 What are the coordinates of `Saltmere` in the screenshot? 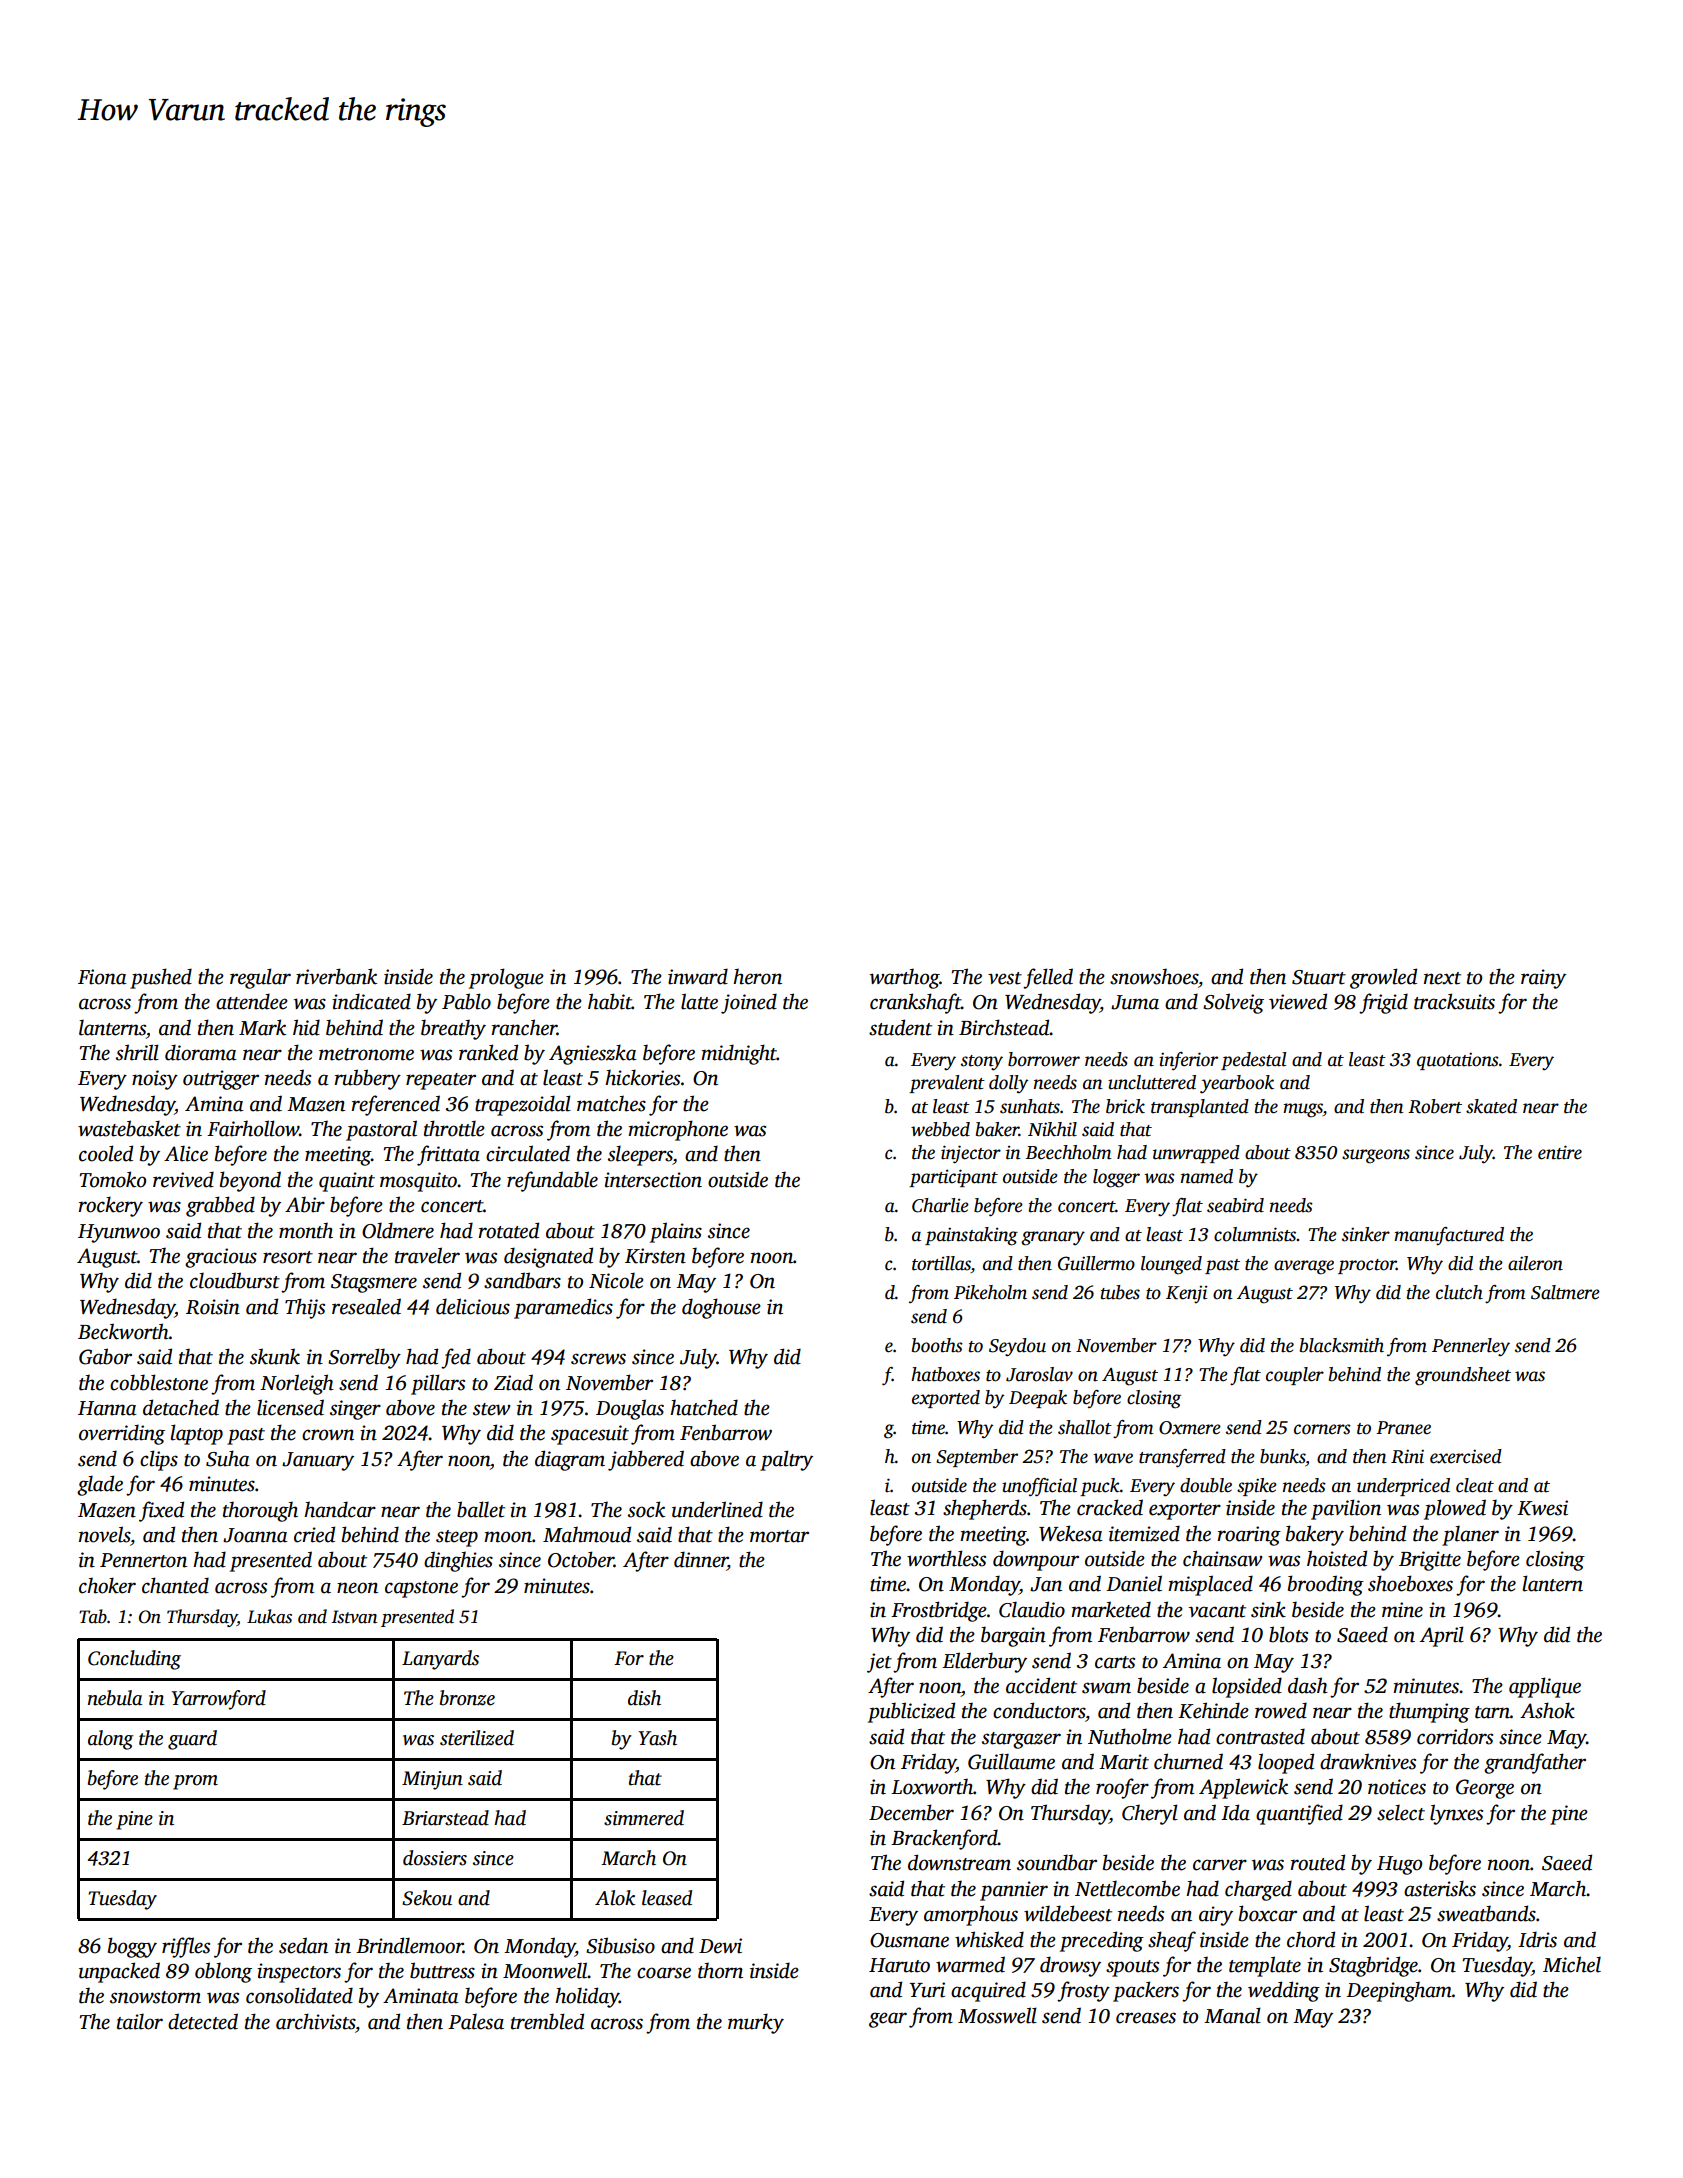 It's located at (1565, 1292).
